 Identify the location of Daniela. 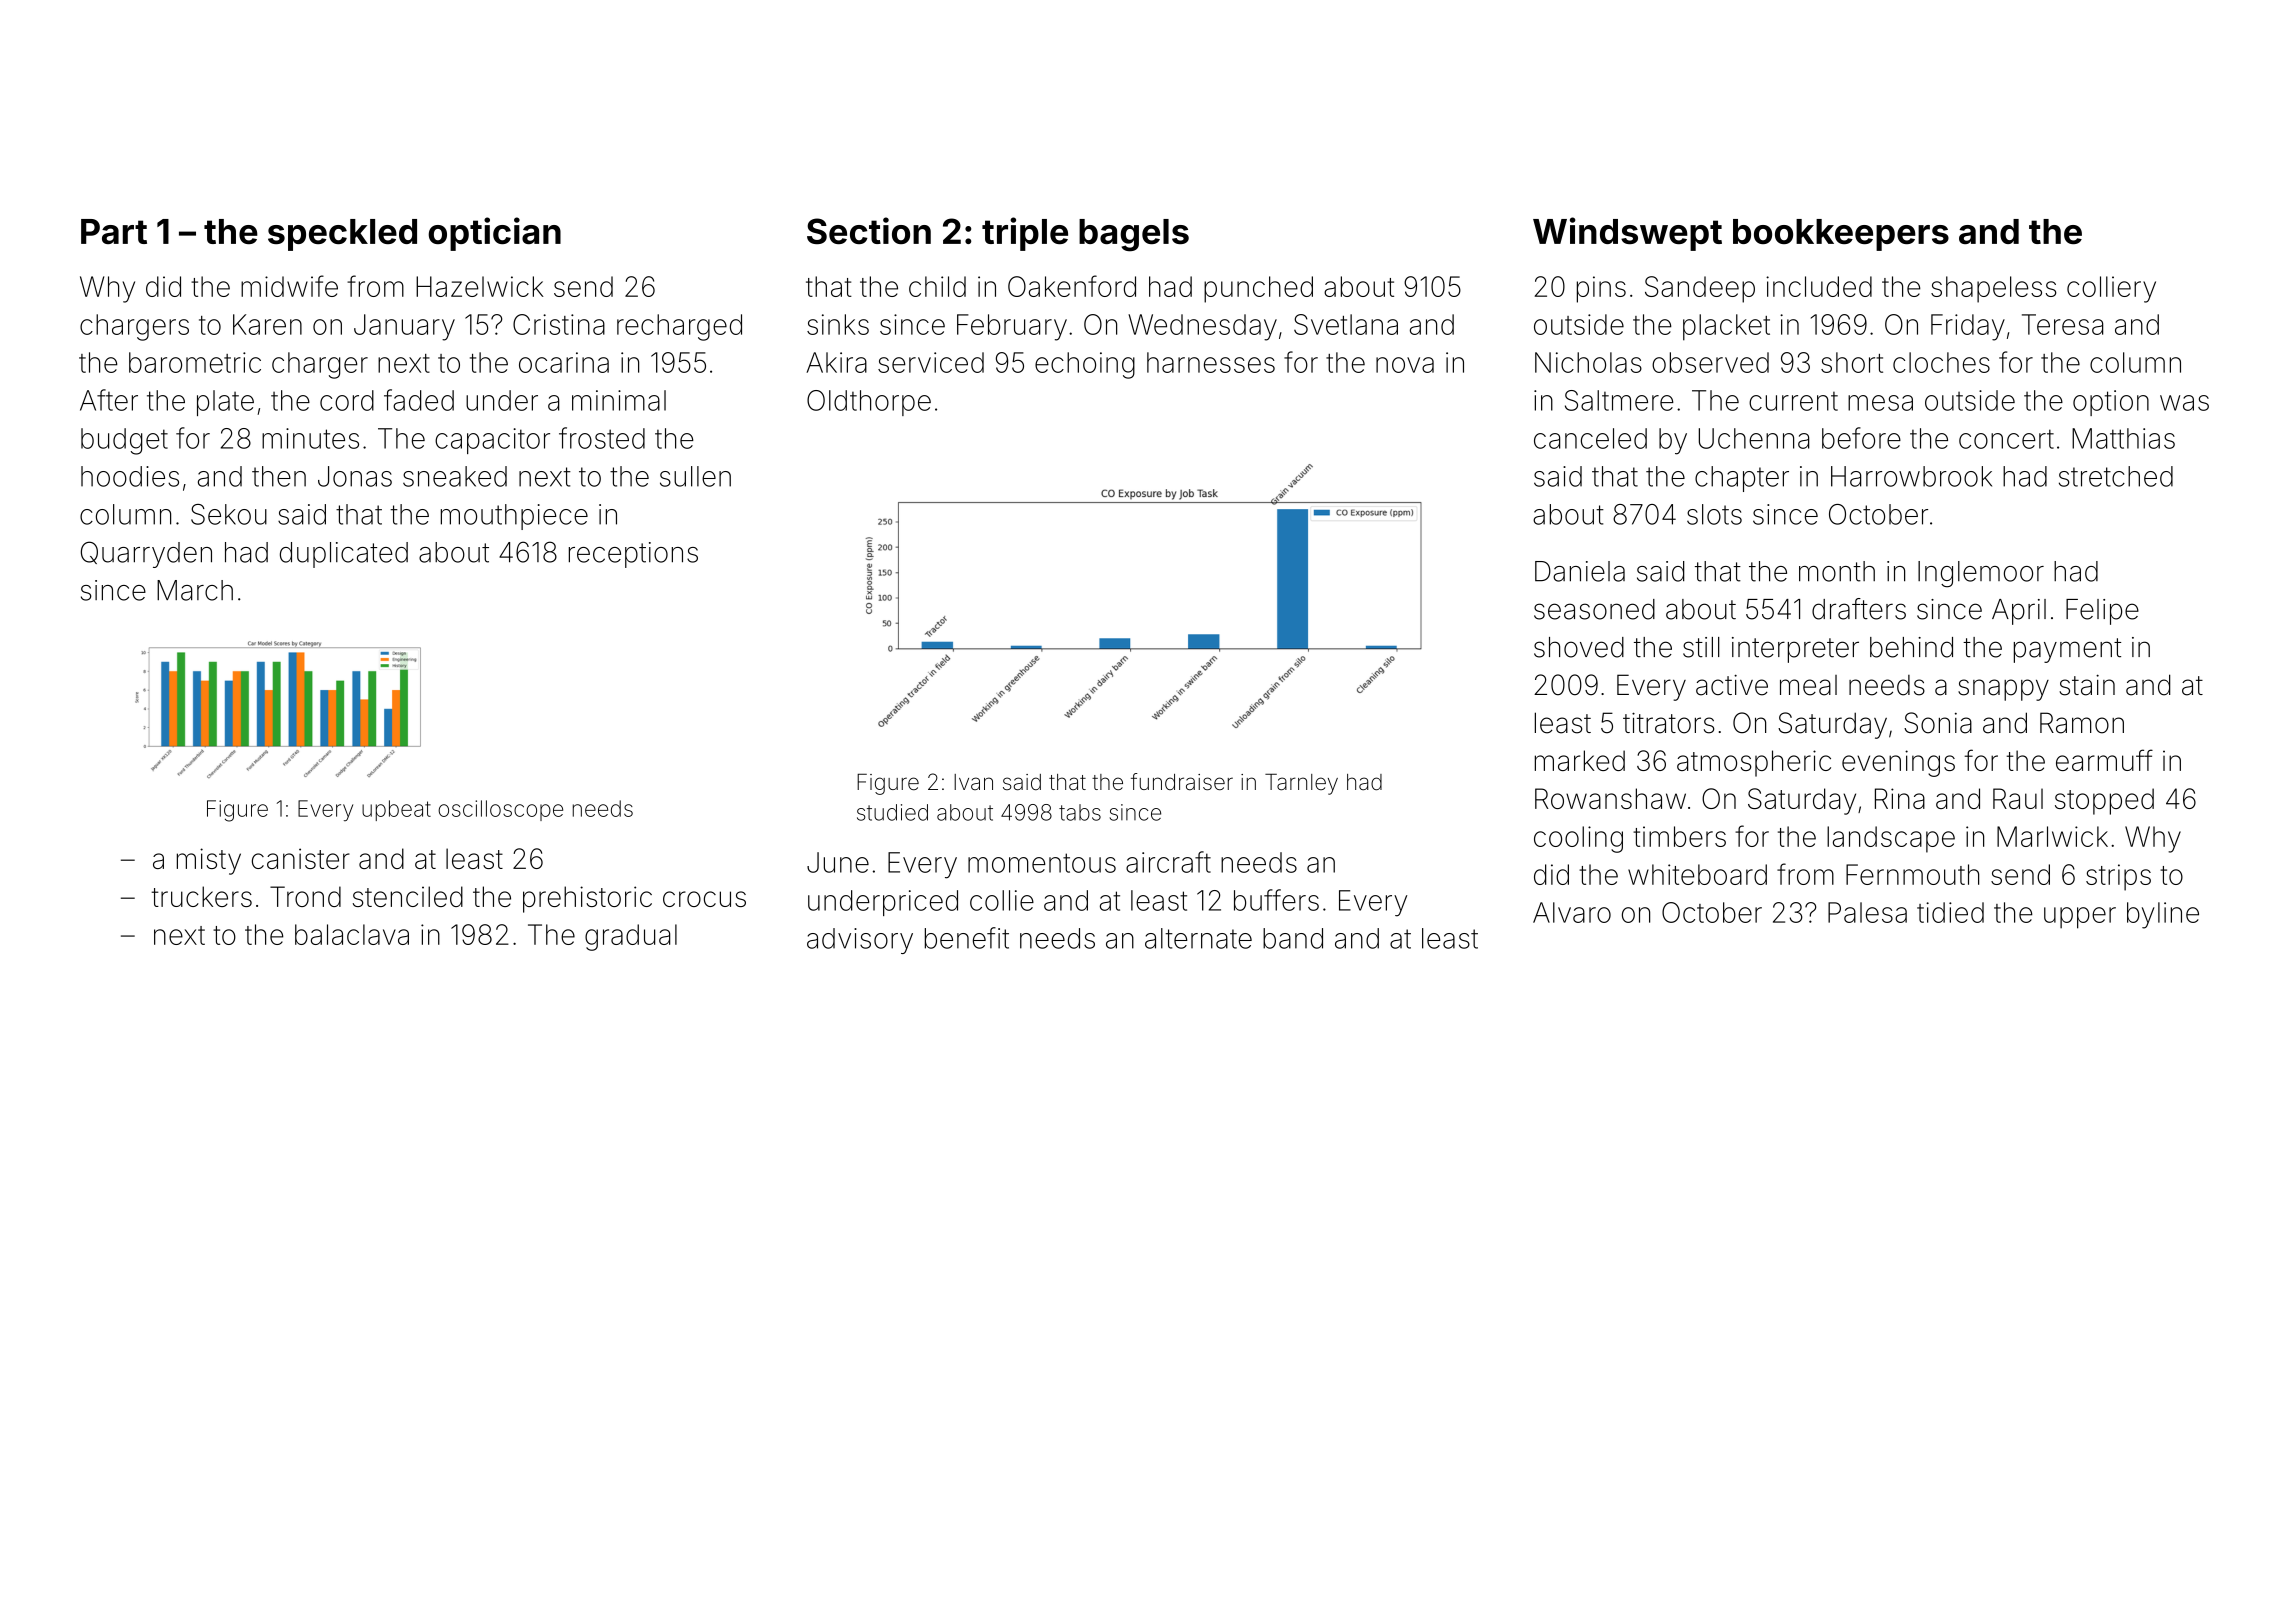
(1580, 571).
